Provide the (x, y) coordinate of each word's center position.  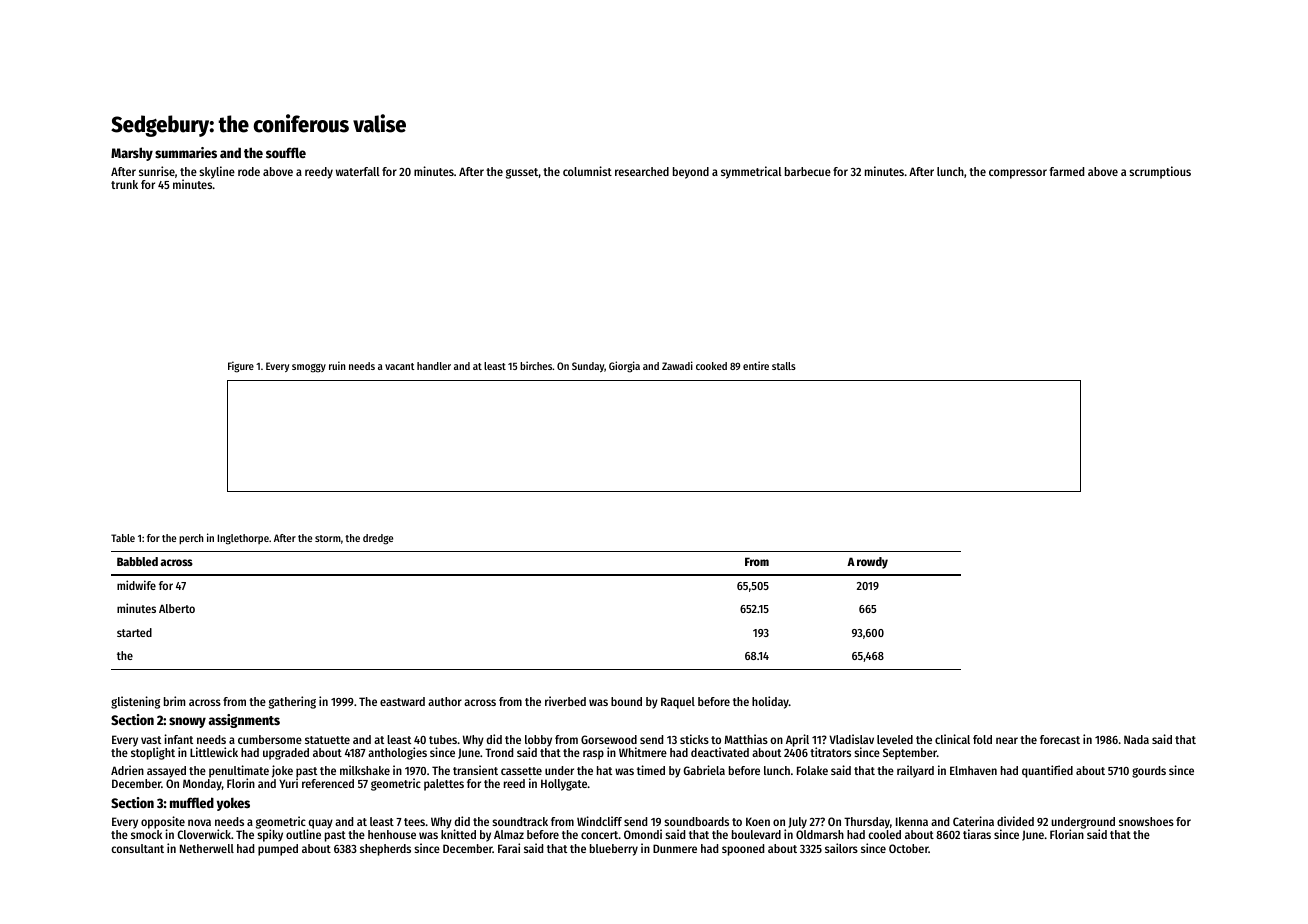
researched (642, 171)
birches (536, 365)
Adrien (127, 770)
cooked (711, 366)
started (134, 632)
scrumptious (1160, 172)
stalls (784, 366)
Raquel (678, 703)
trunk (124, 184)
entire (756, 365)
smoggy (309, 368)
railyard (915, 771)
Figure (241, 367)
